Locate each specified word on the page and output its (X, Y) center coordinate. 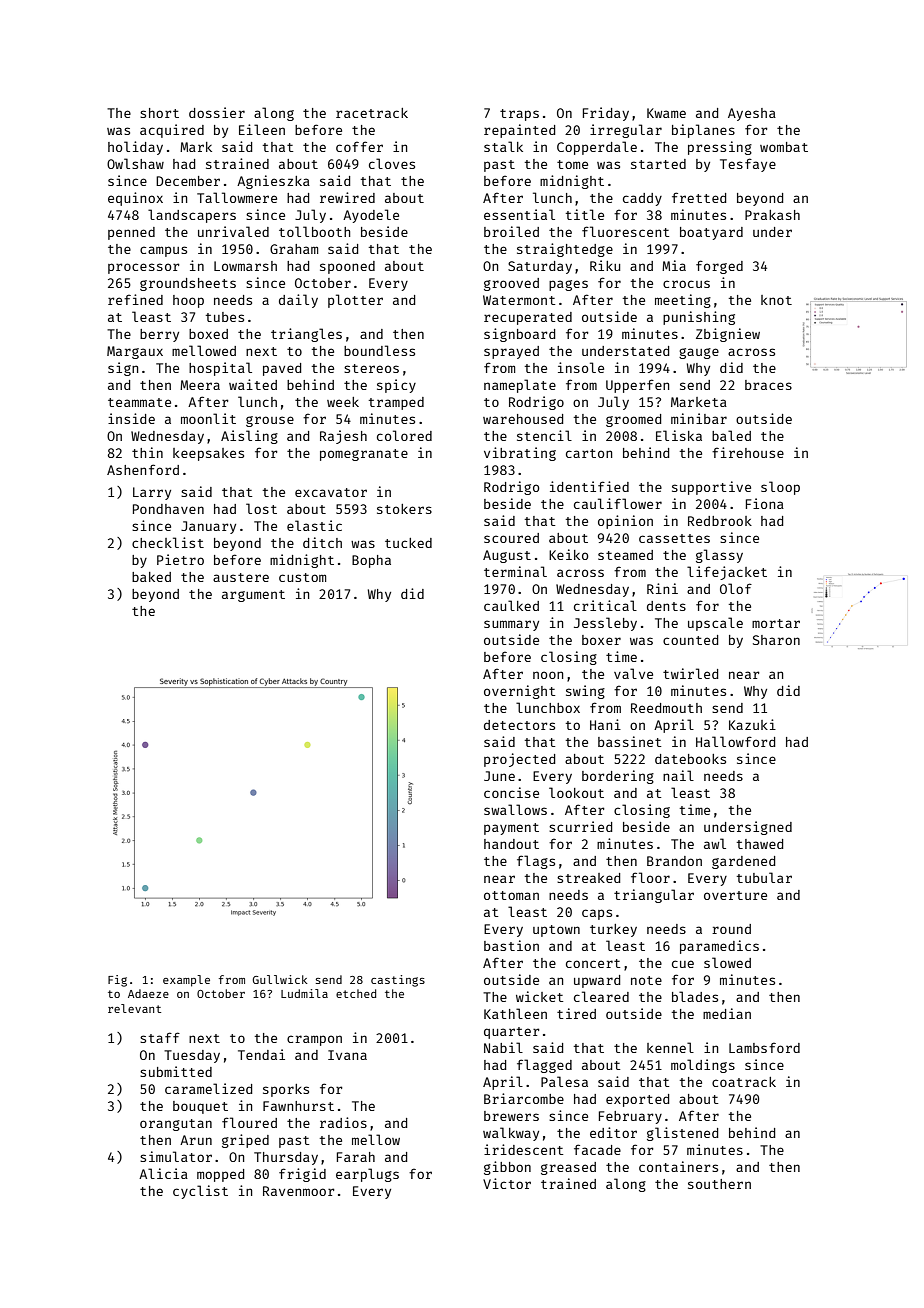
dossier (217, 112)
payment (511, 829)
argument (253, 596)
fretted (699, 197)
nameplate (520, 386)
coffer (359, 146)
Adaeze (148, 993)
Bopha (371, 561)
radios (343, 1122)
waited (253, 384)
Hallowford (735, 741)
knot (776, 300)
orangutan (176, 1125)
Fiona (765, 503)
